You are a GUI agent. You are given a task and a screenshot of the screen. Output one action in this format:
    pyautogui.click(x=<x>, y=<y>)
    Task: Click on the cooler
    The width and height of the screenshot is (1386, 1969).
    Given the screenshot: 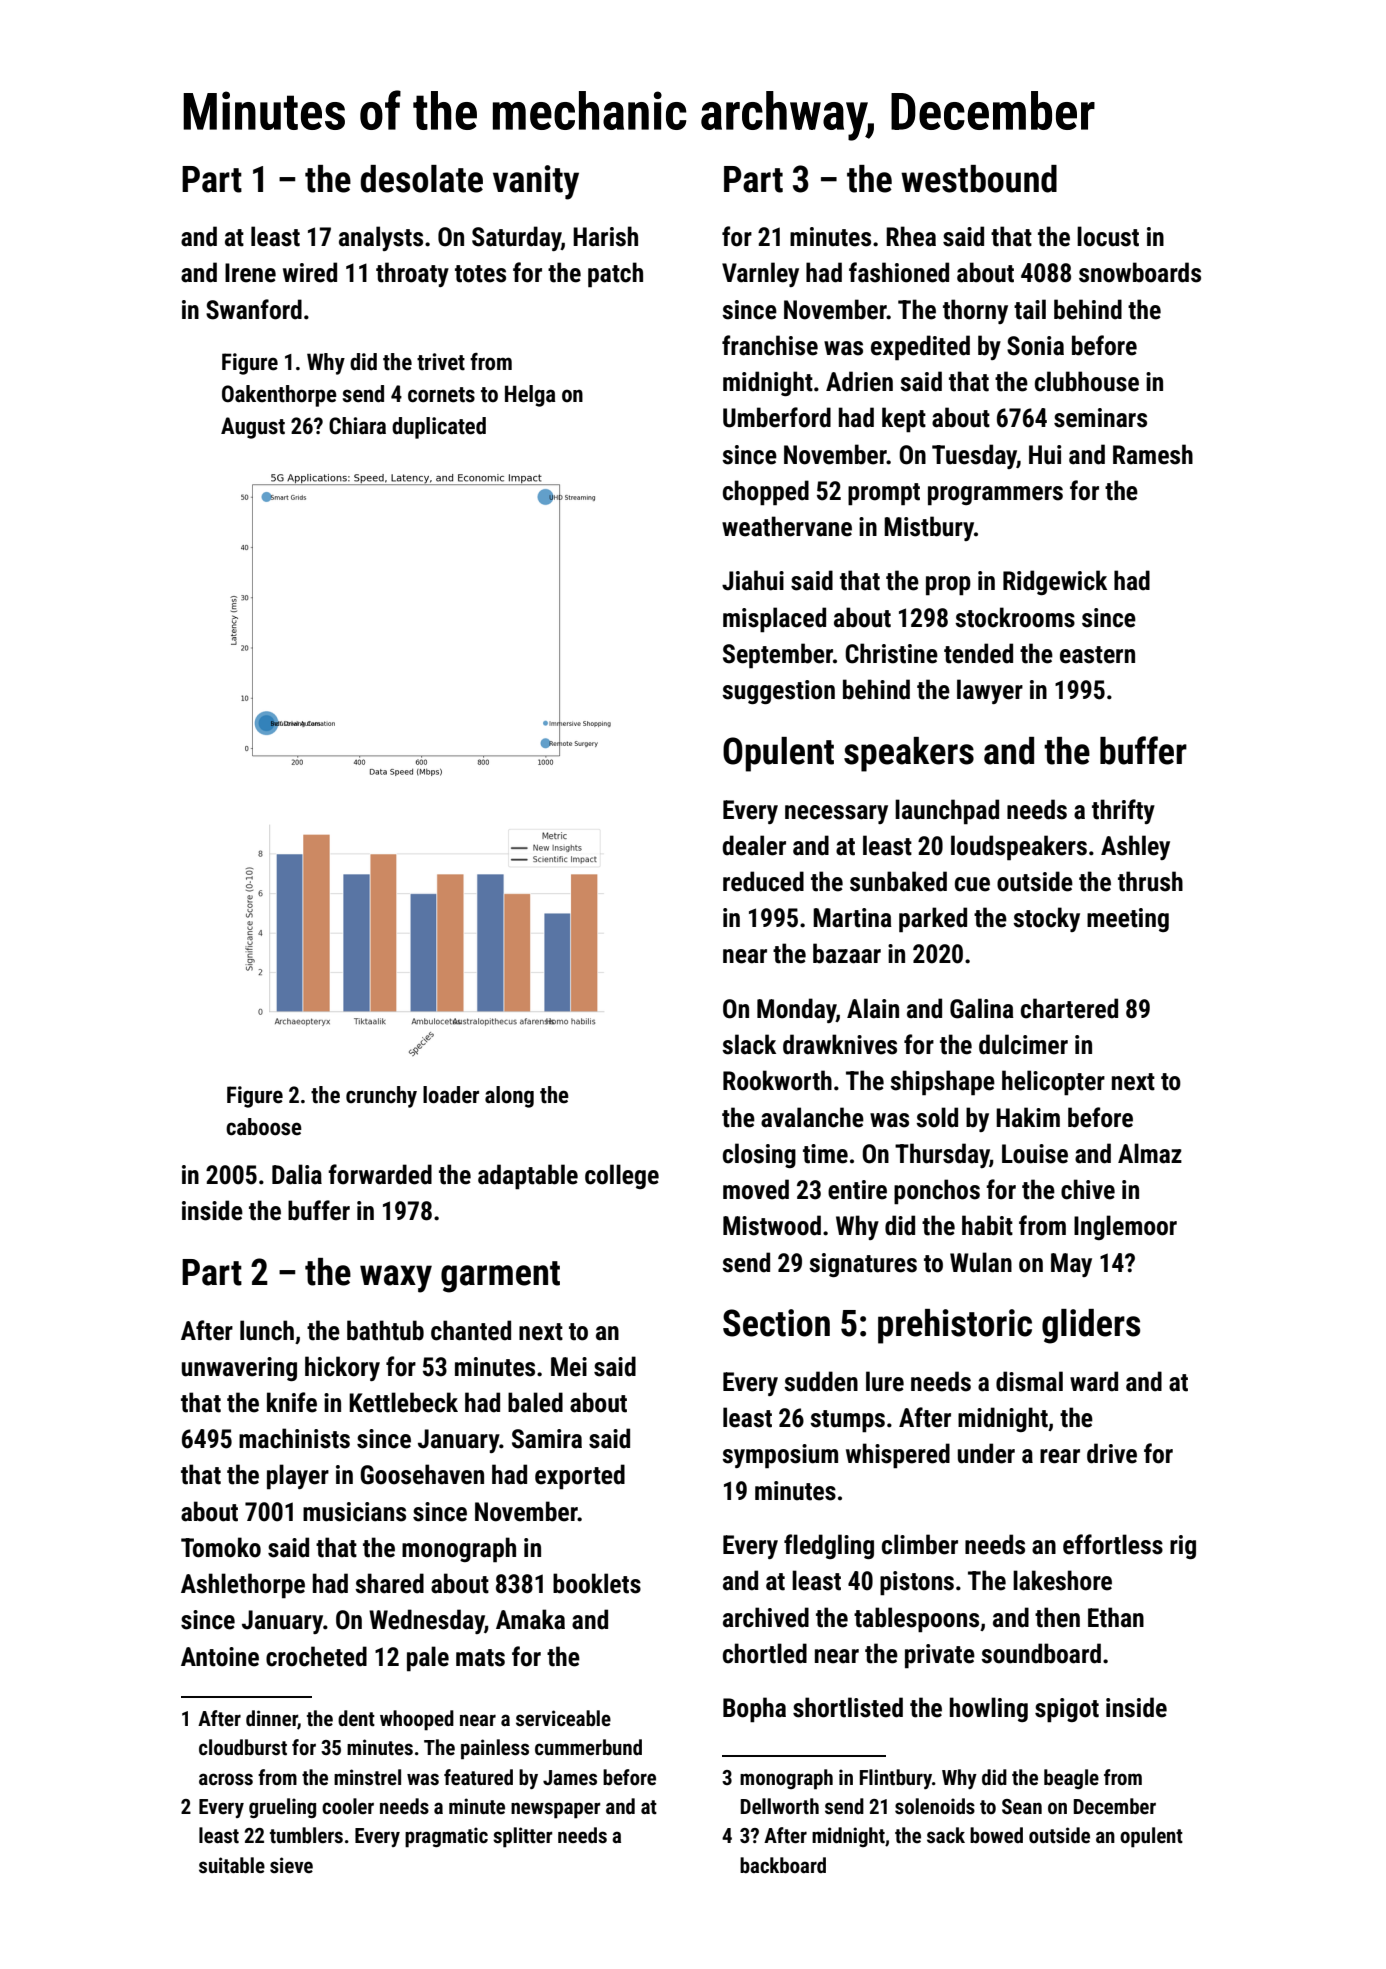 What is the action you would take?
    pyautogui.click(x=348, y=1806)
